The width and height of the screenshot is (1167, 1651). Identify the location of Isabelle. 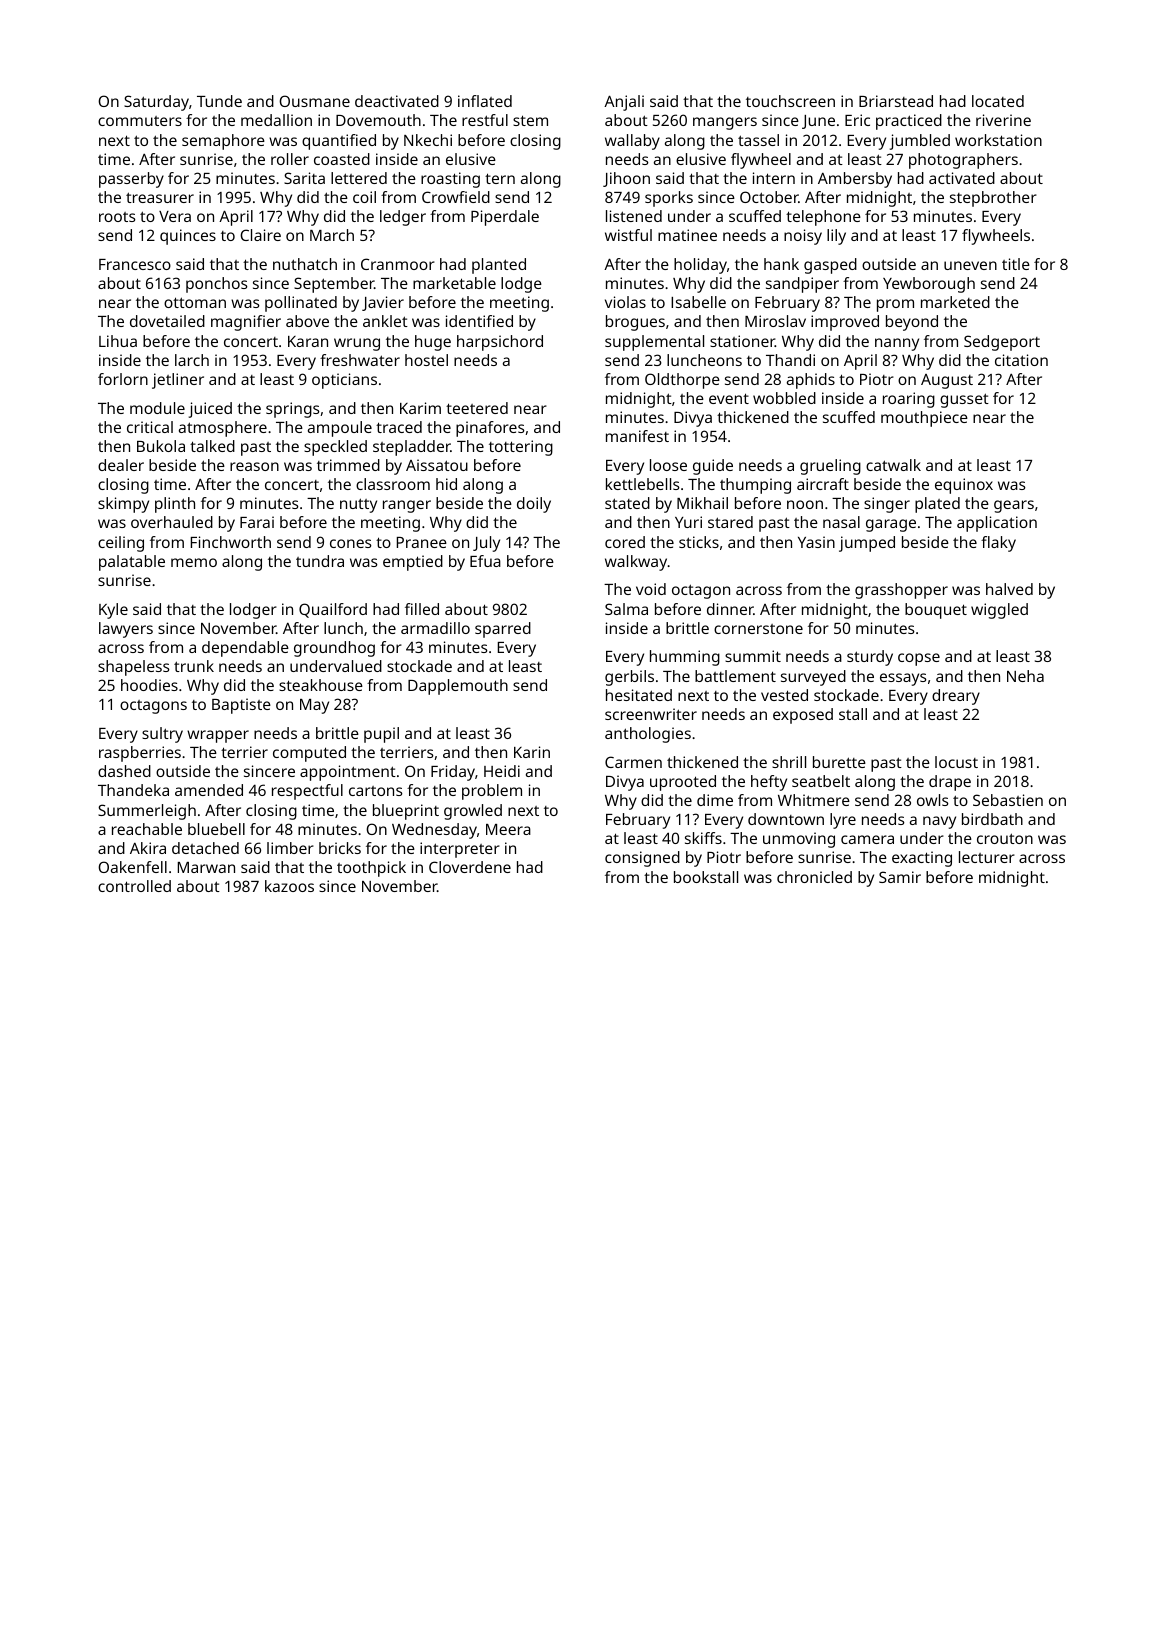
(698, 302).
